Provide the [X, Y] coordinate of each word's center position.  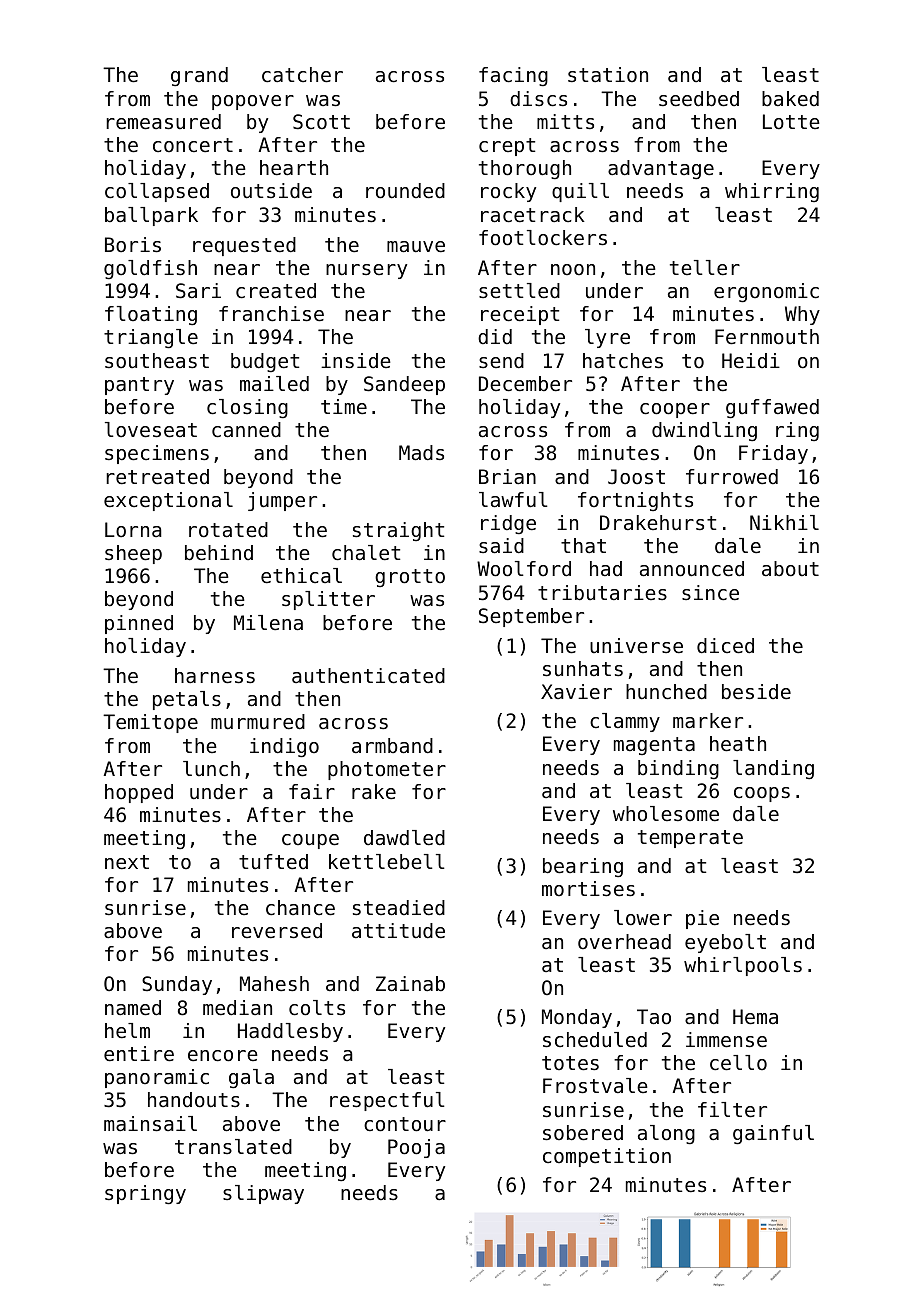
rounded [405, 191]
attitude [398, 931]
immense [726, 1040]
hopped [139, 793]
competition [607, 1157]
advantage [661, 169]
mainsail [150, 1124]
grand [199, 76]
